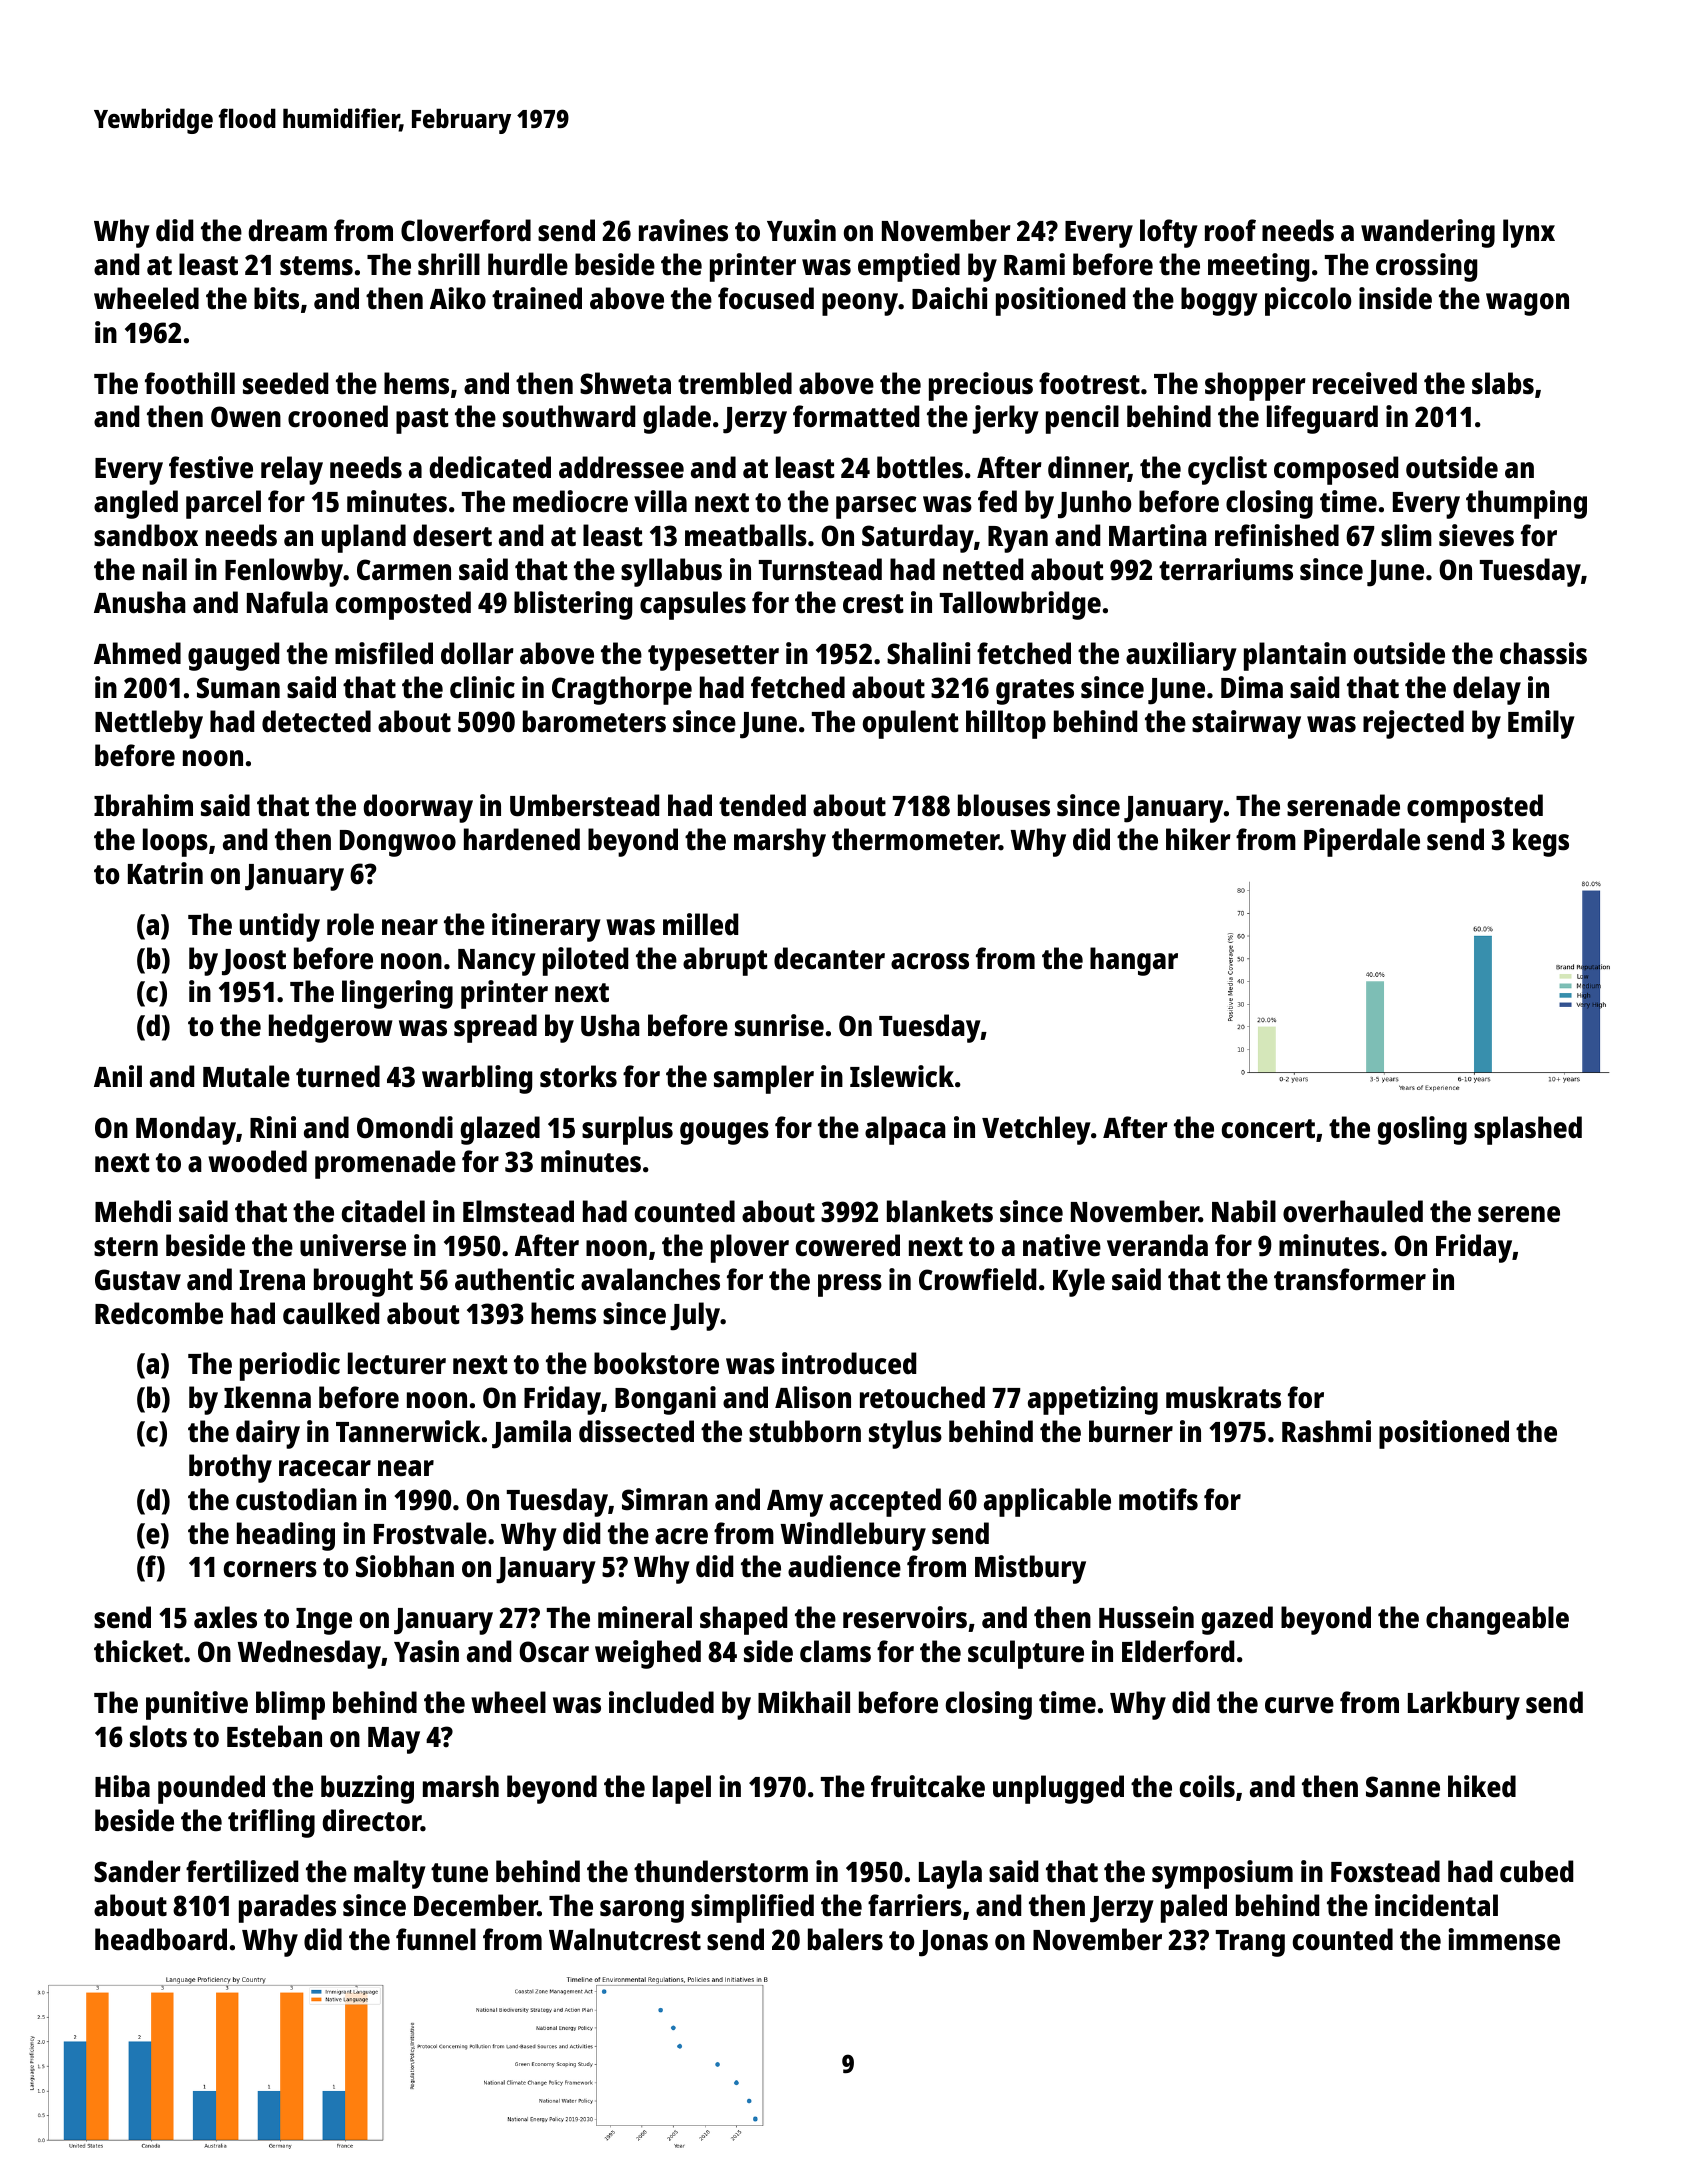 The image size is (1683, 2178). Describe the element at coordinates (165, 873) in the page. I see `Katrin` at that location.
